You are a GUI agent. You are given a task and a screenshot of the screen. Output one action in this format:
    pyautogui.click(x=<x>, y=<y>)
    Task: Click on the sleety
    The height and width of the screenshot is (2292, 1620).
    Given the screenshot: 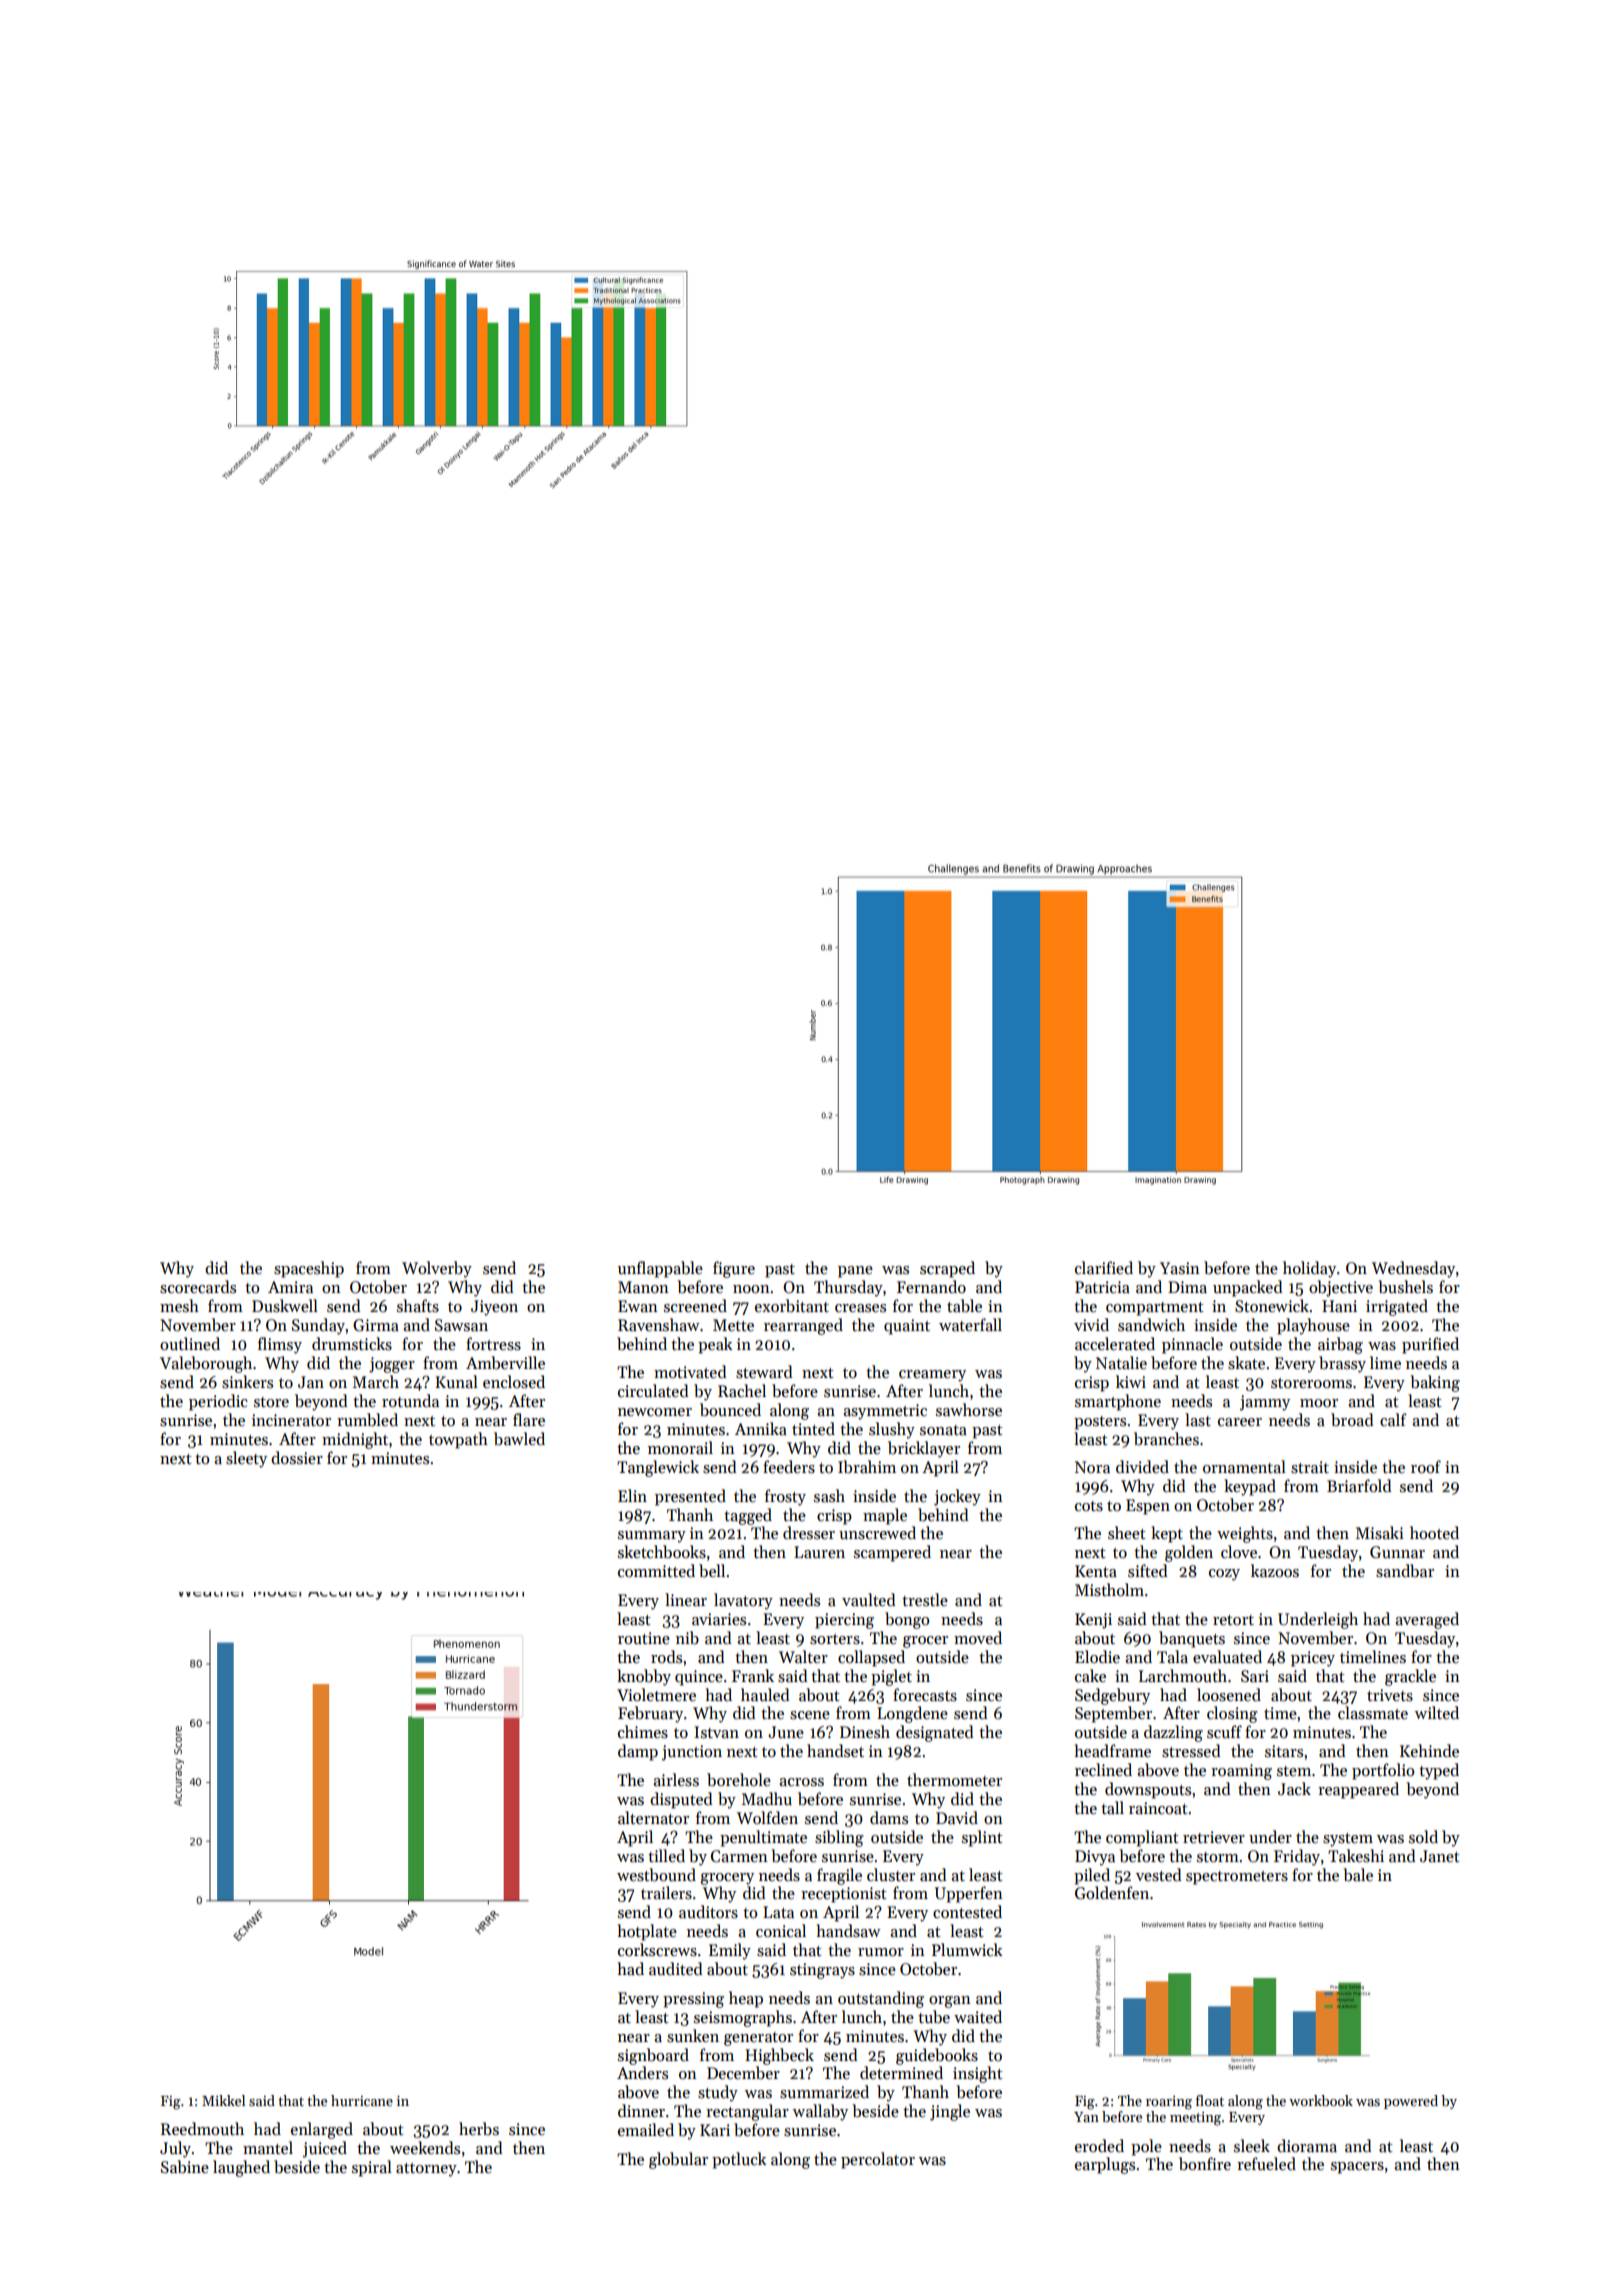 What is the action you would take?
    pyautogui.click(x=246, y=1459)
